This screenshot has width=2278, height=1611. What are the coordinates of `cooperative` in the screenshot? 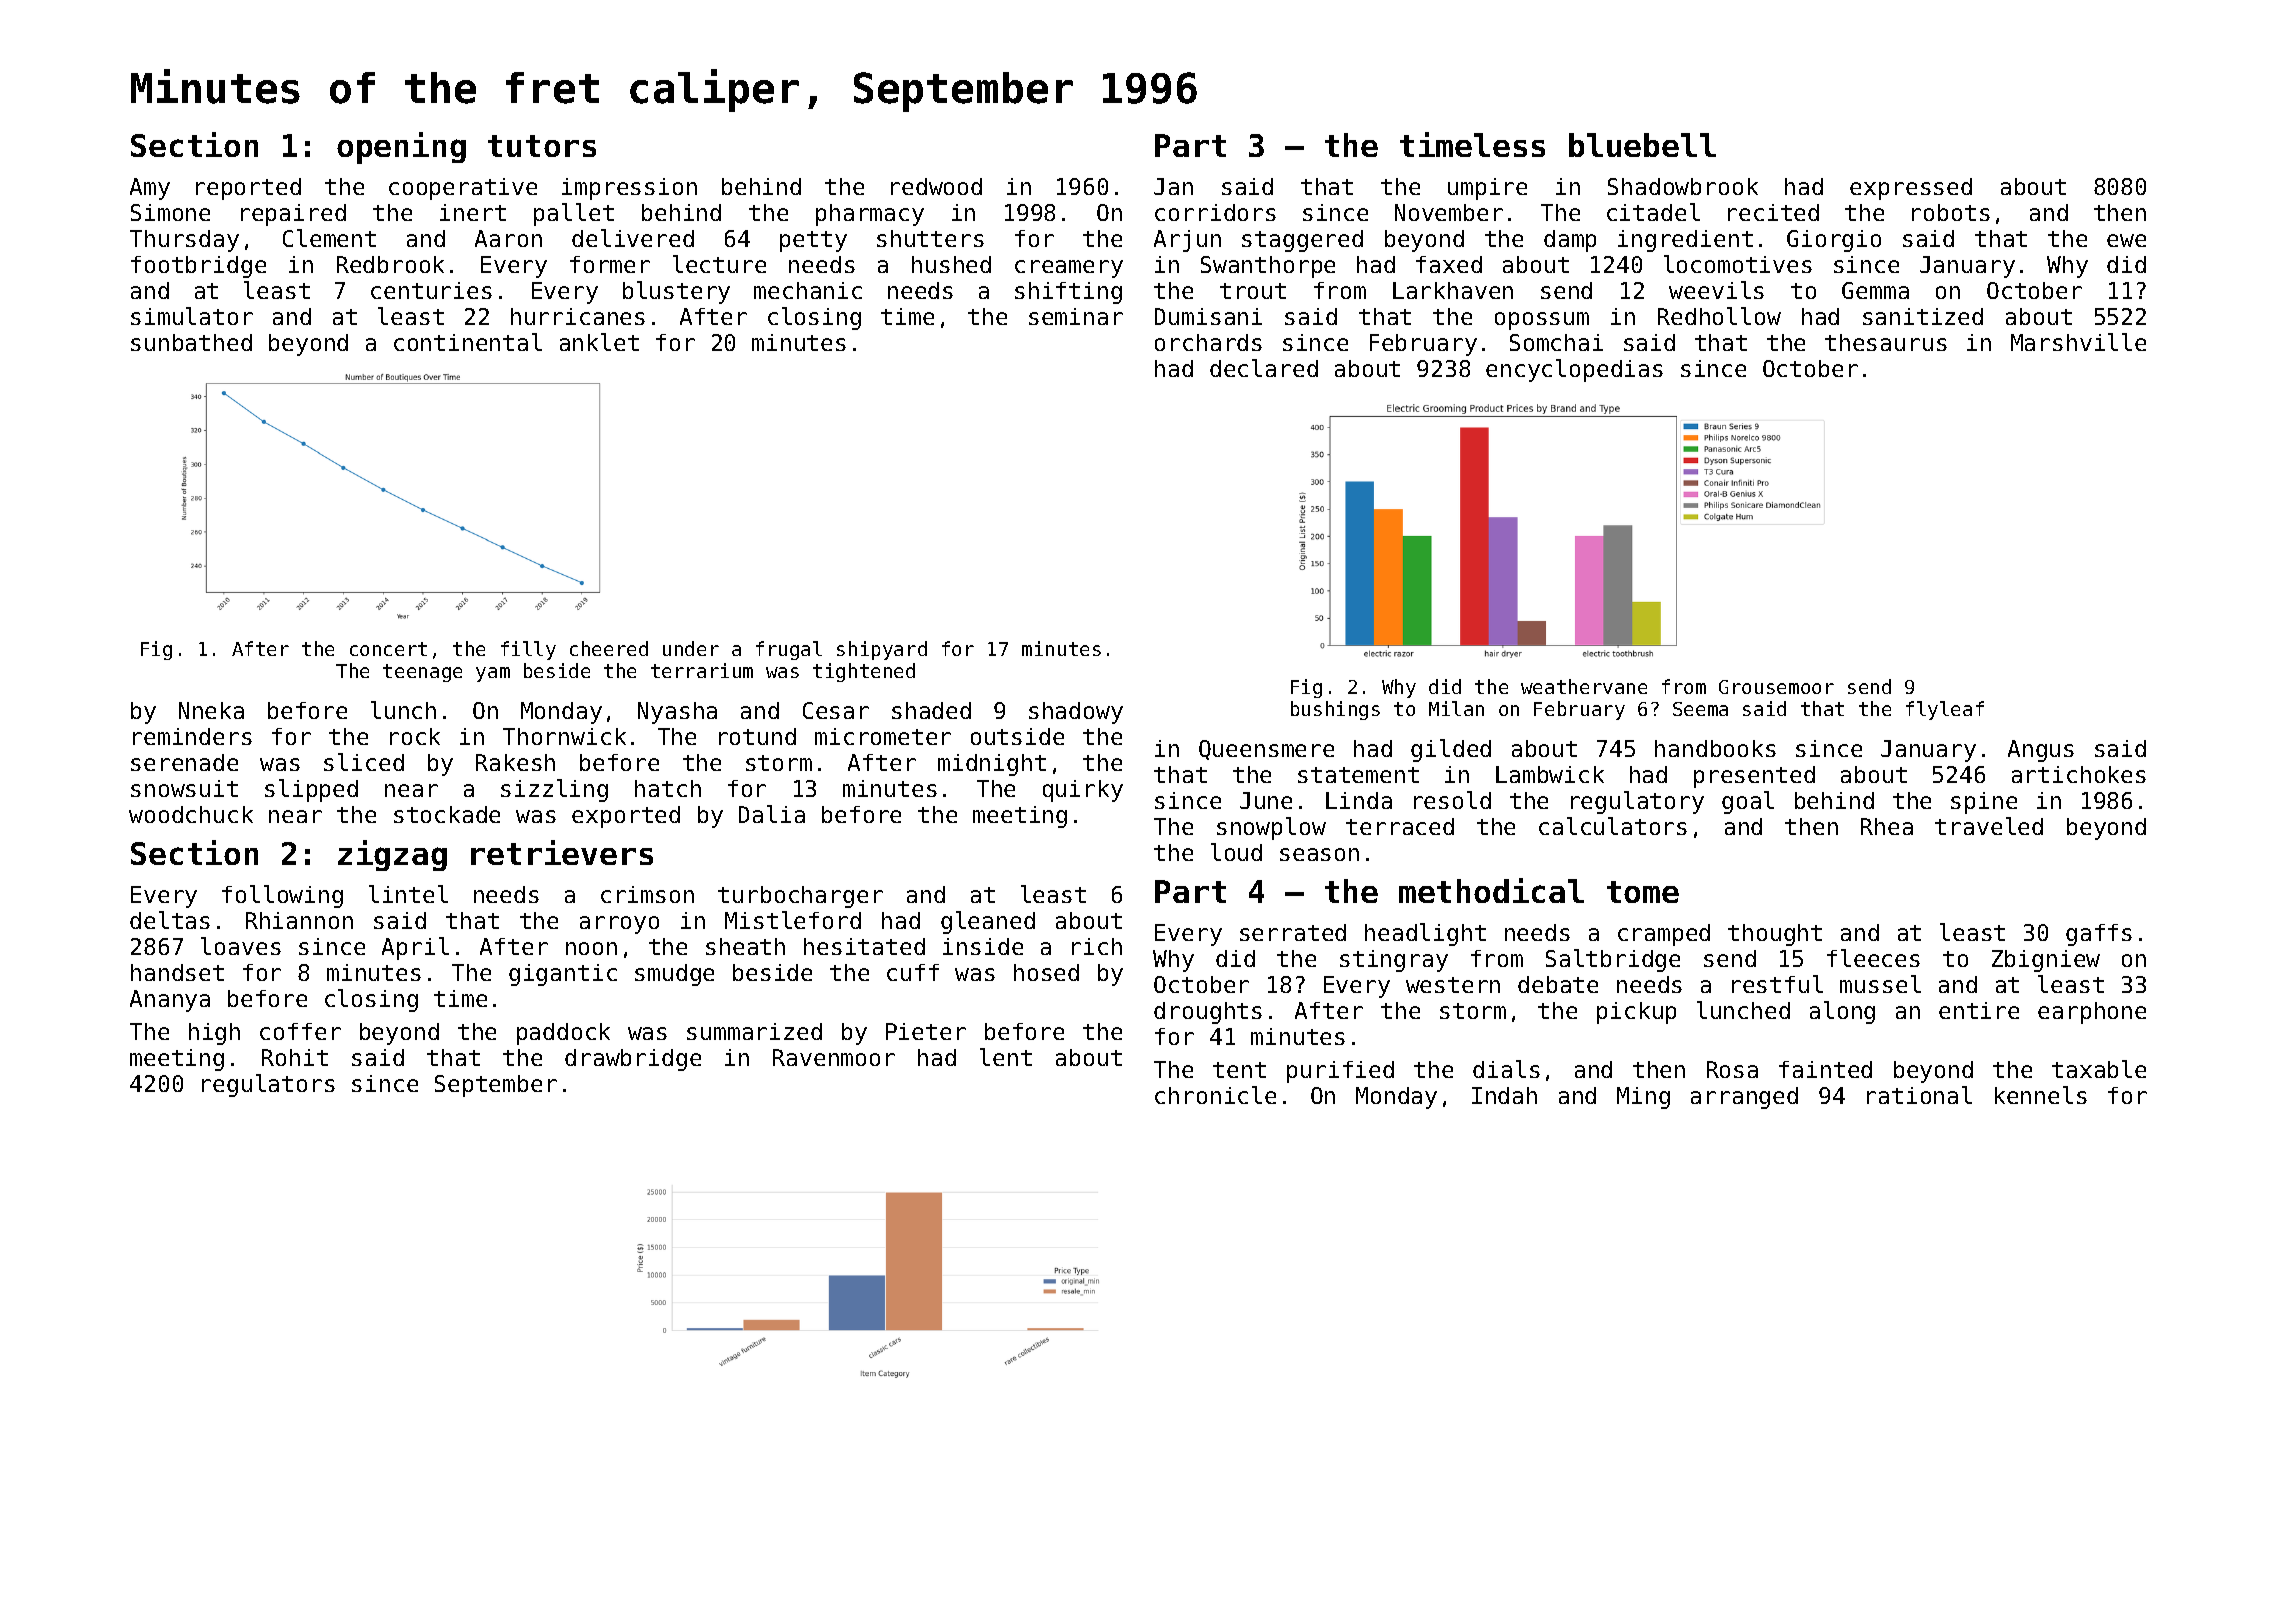 It's located at (463, 189).
